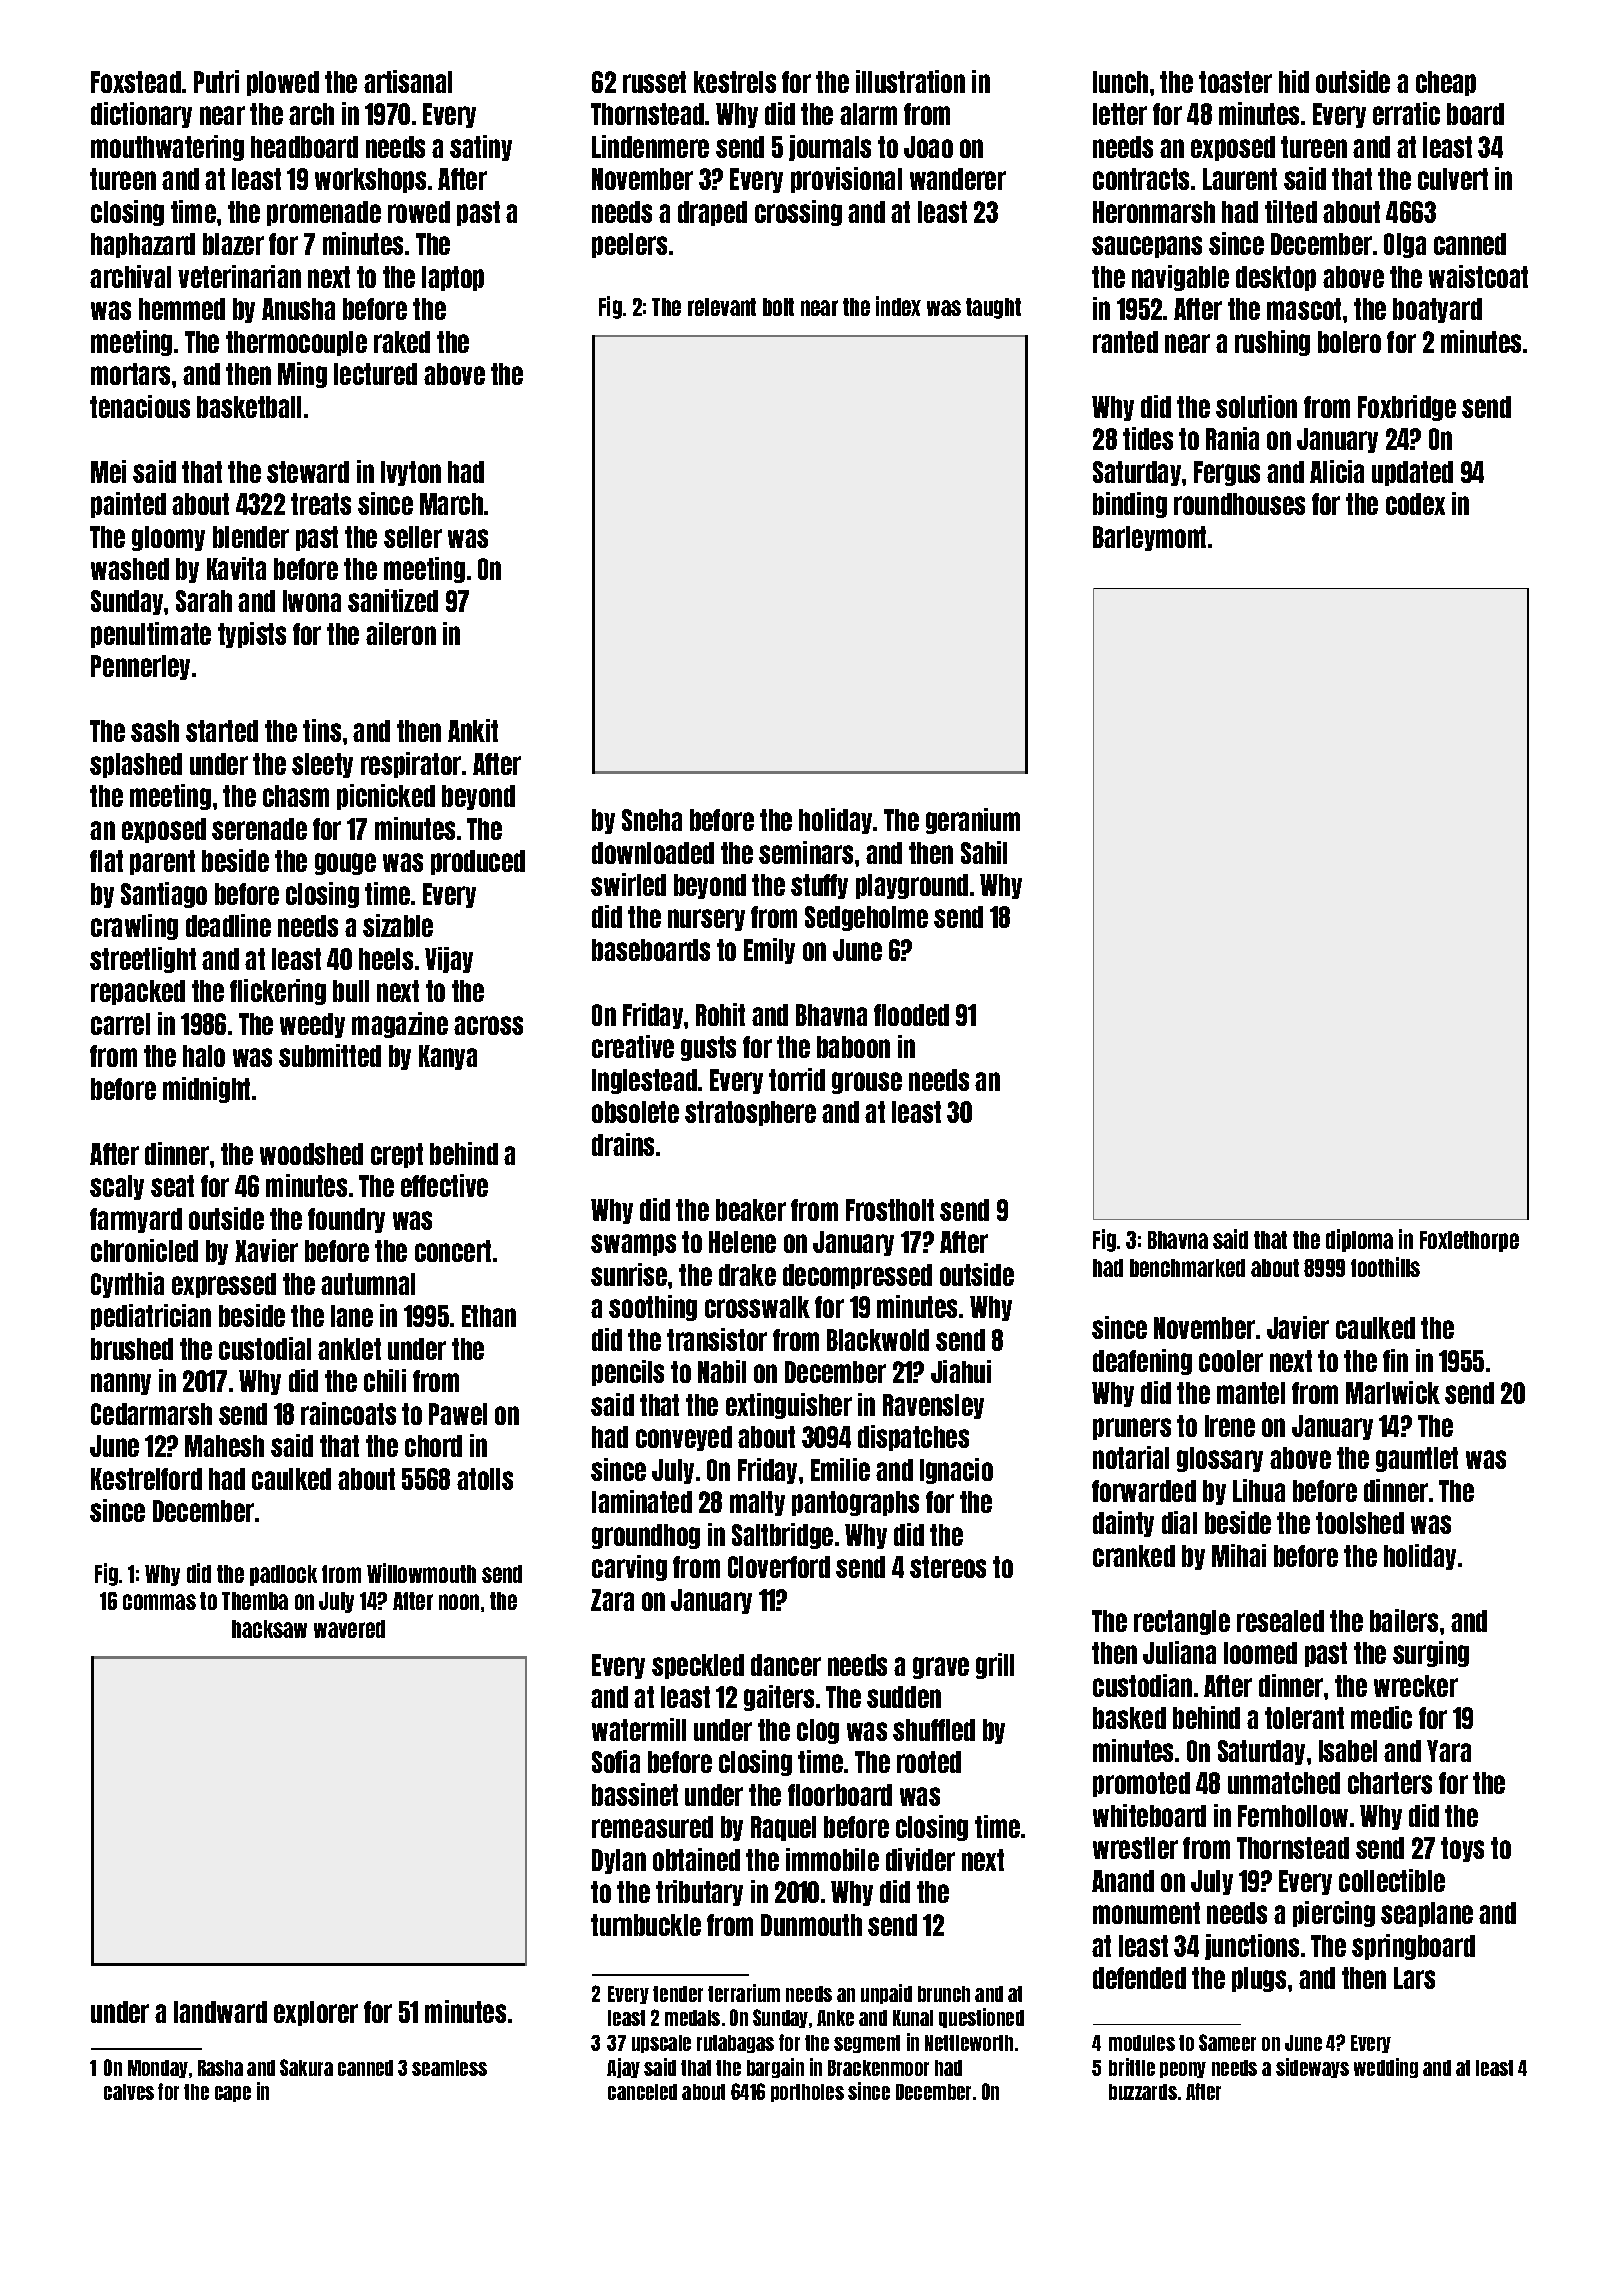 The image size is (1620, 2292). Describe the element at coordinates (322, 730) in the screenshot. I see `tins` at that location.
